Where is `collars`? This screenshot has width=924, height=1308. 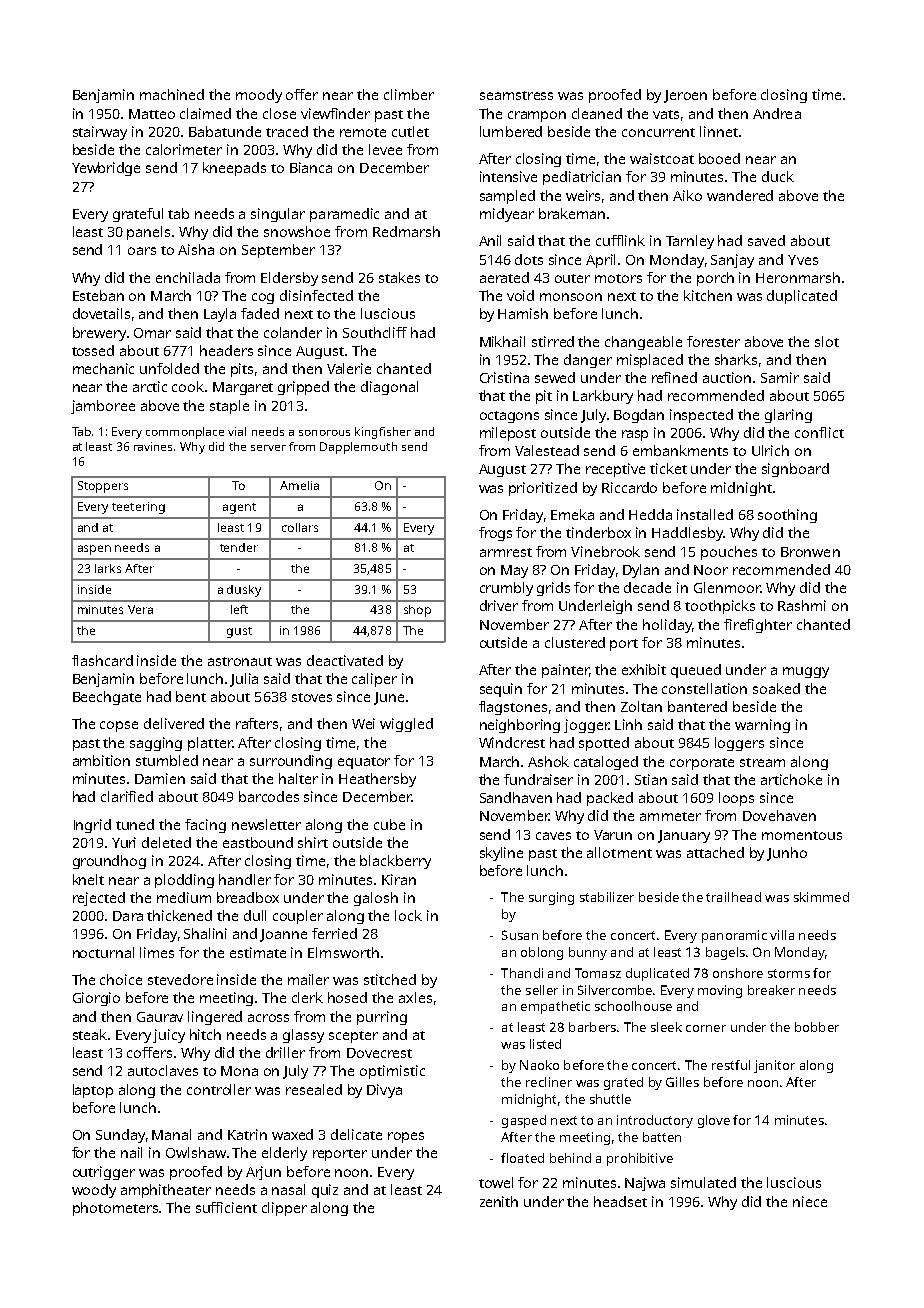
collars is located at coordinates (300, 527).
